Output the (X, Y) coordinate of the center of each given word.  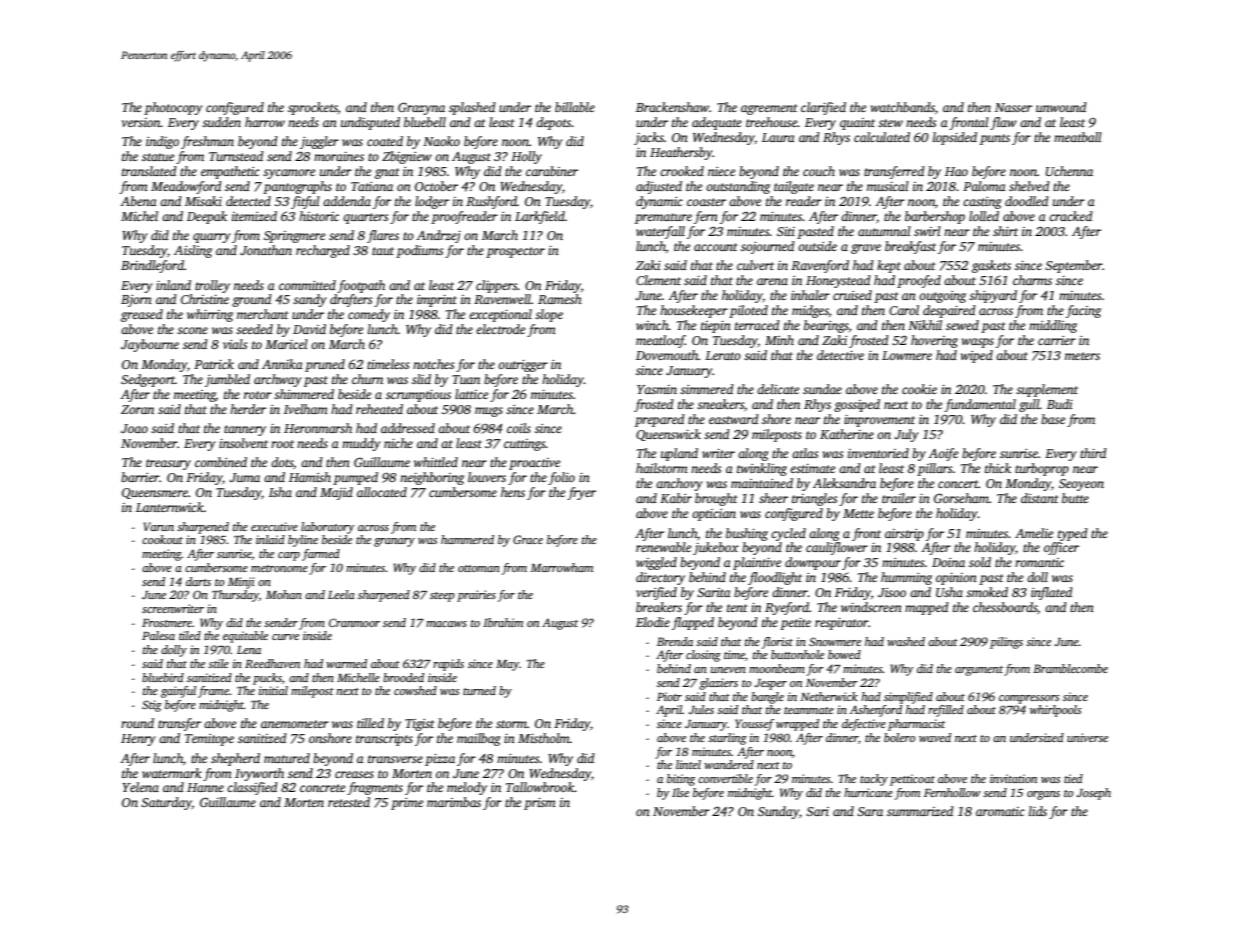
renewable (663, 547)
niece (721, 171)
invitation (1013, 778)
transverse (395, 759)
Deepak (207, 217)
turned (479, 690)
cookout (162, 539)
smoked (987, 592)
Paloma (984, 186)
